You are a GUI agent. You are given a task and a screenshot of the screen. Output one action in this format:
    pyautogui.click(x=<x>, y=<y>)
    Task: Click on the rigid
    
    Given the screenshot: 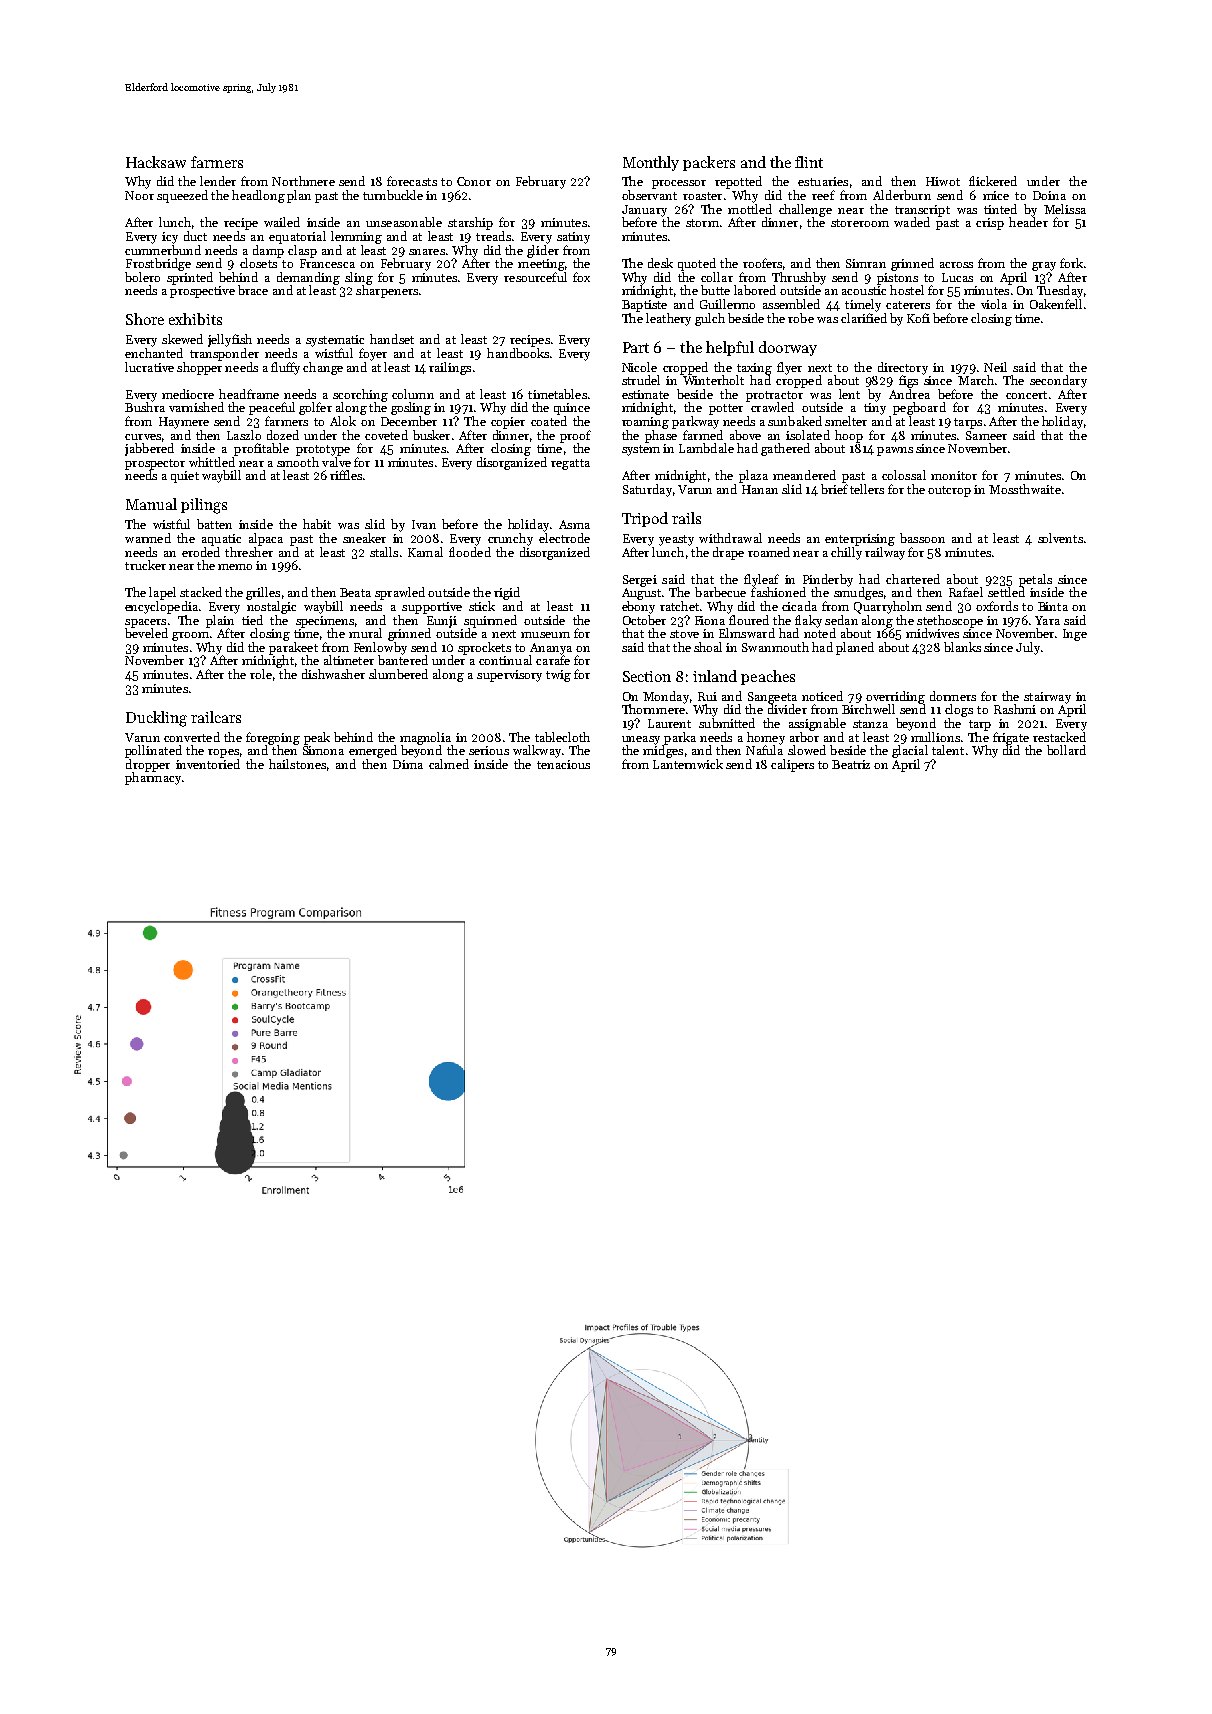 What is the action you would take?
    pyautogui.click(x=507, y=593)
